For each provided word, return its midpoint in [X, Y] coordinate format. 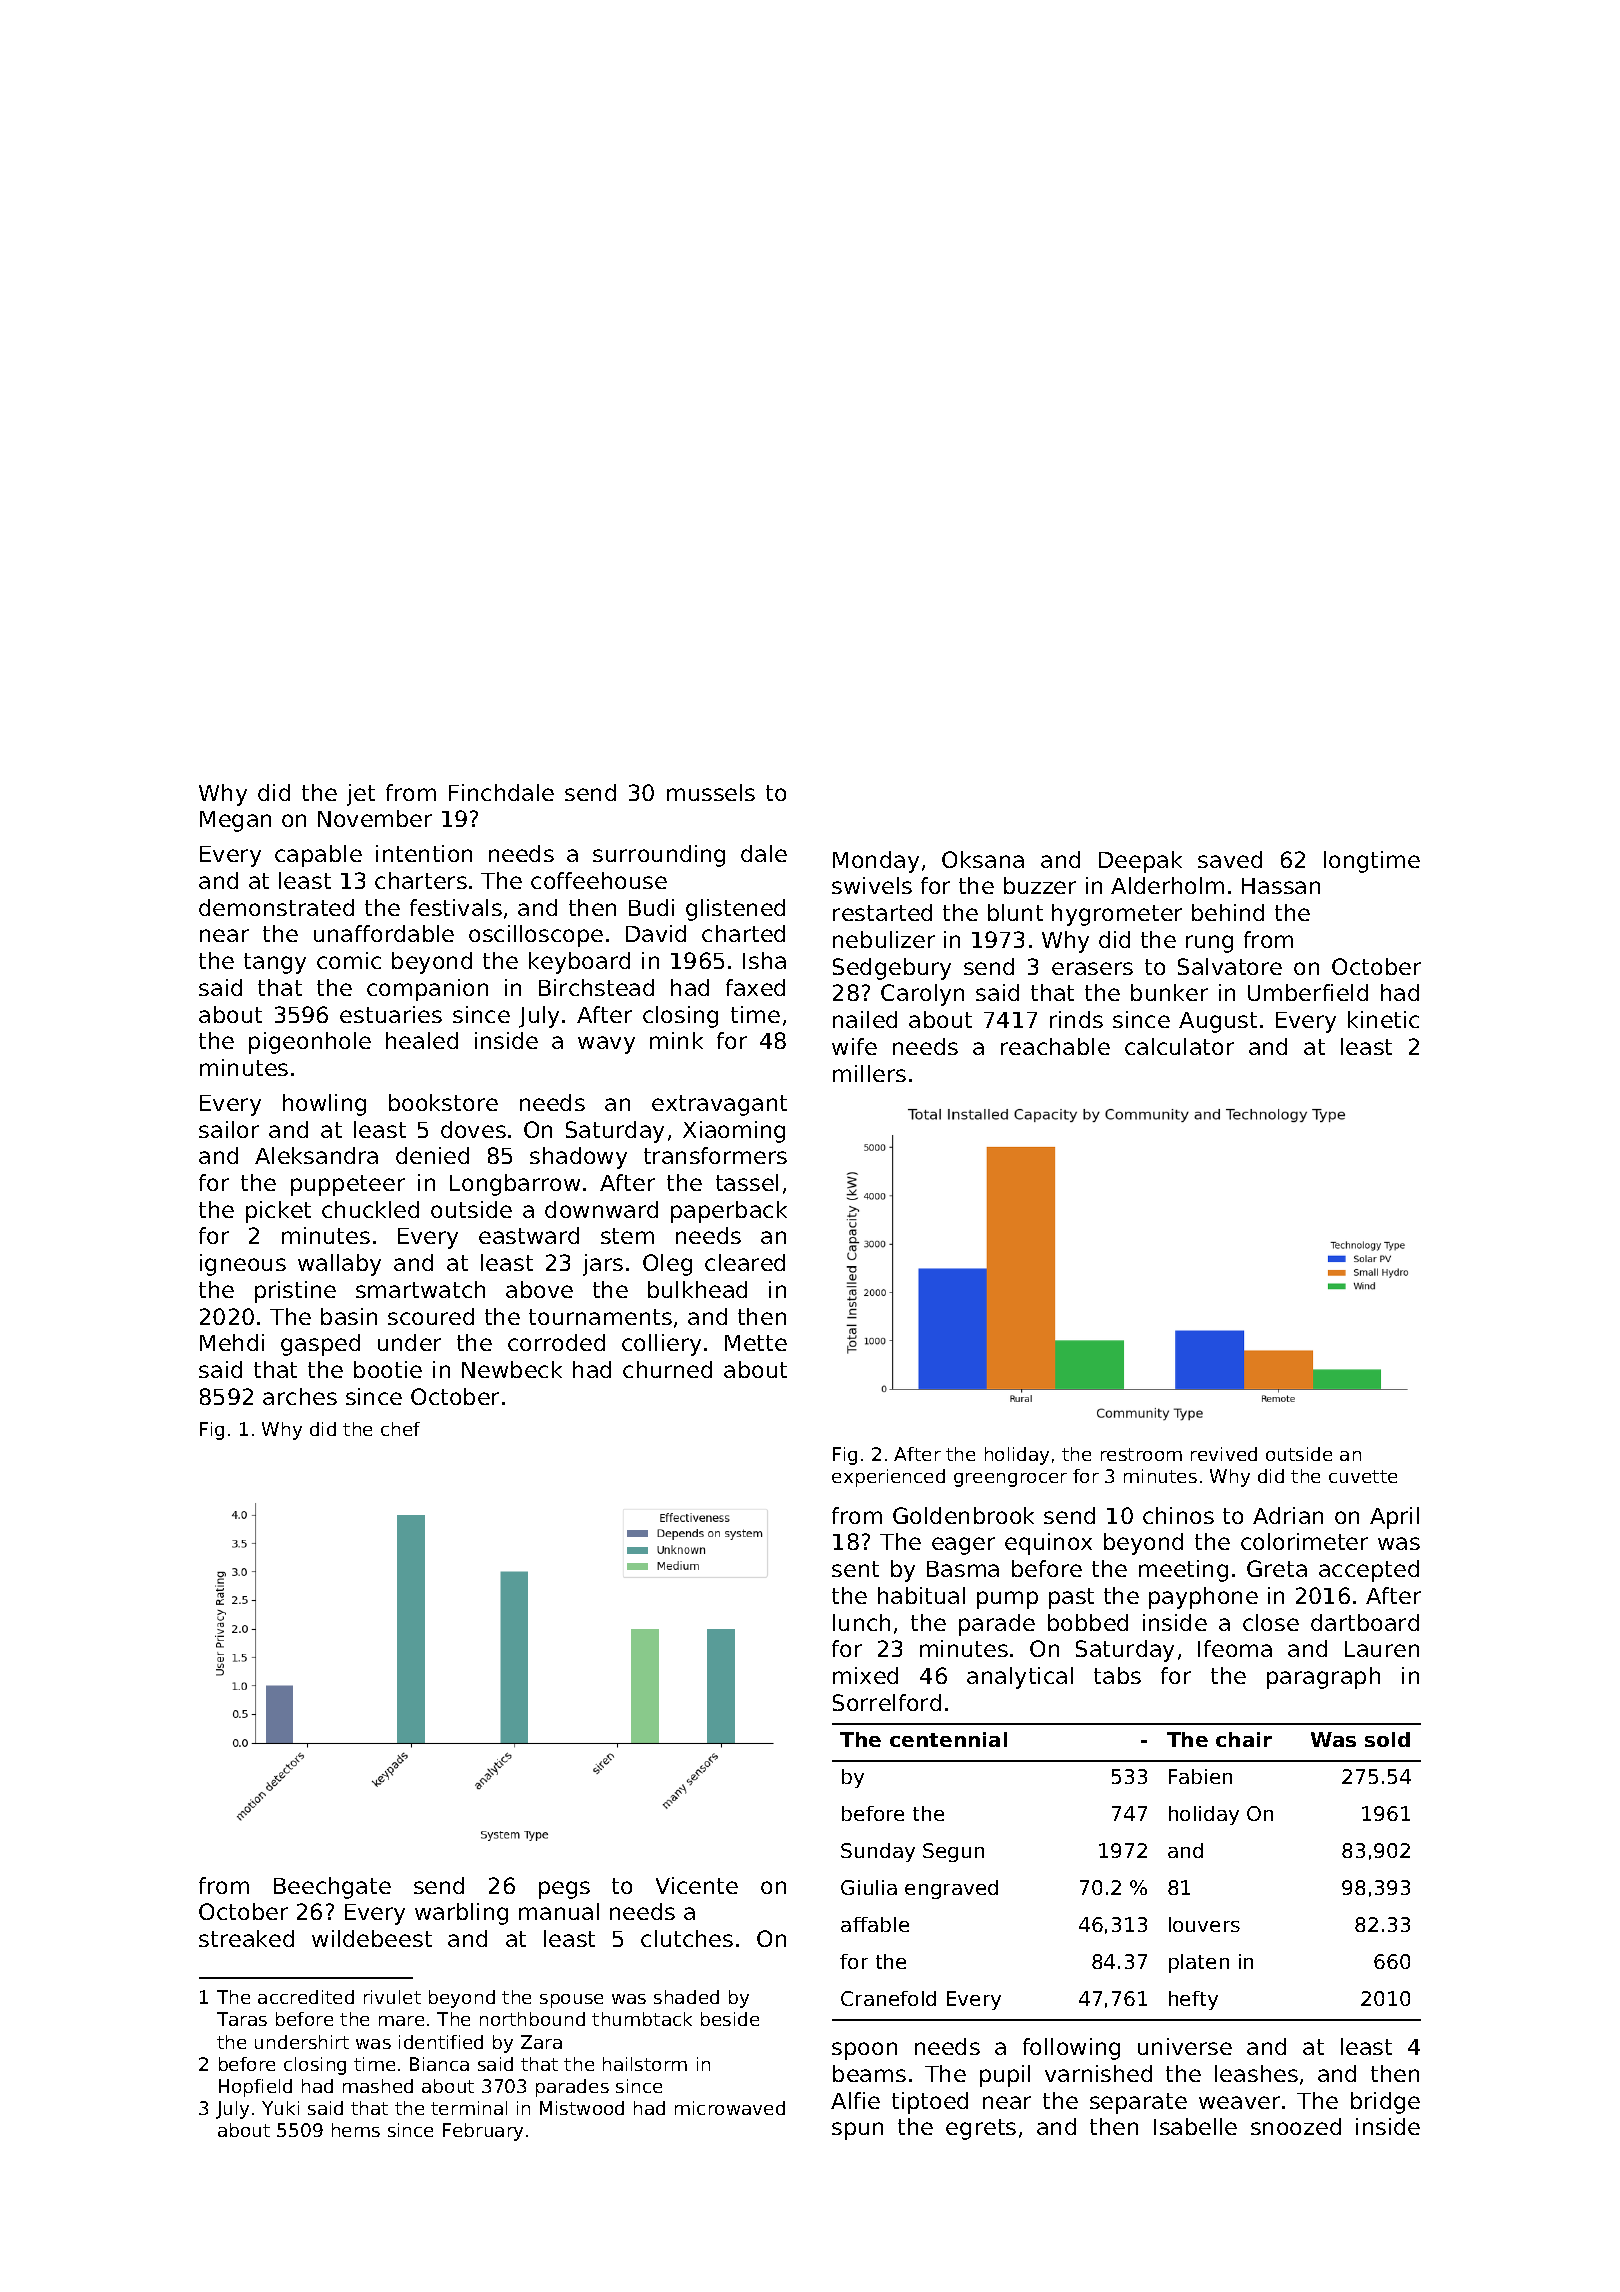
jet [361, 795]
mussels [711, 792]
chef [400, 1429]
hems [356, 2130]
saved [1230, 859]
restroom [1141, 1454]
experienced [888, 1478]
